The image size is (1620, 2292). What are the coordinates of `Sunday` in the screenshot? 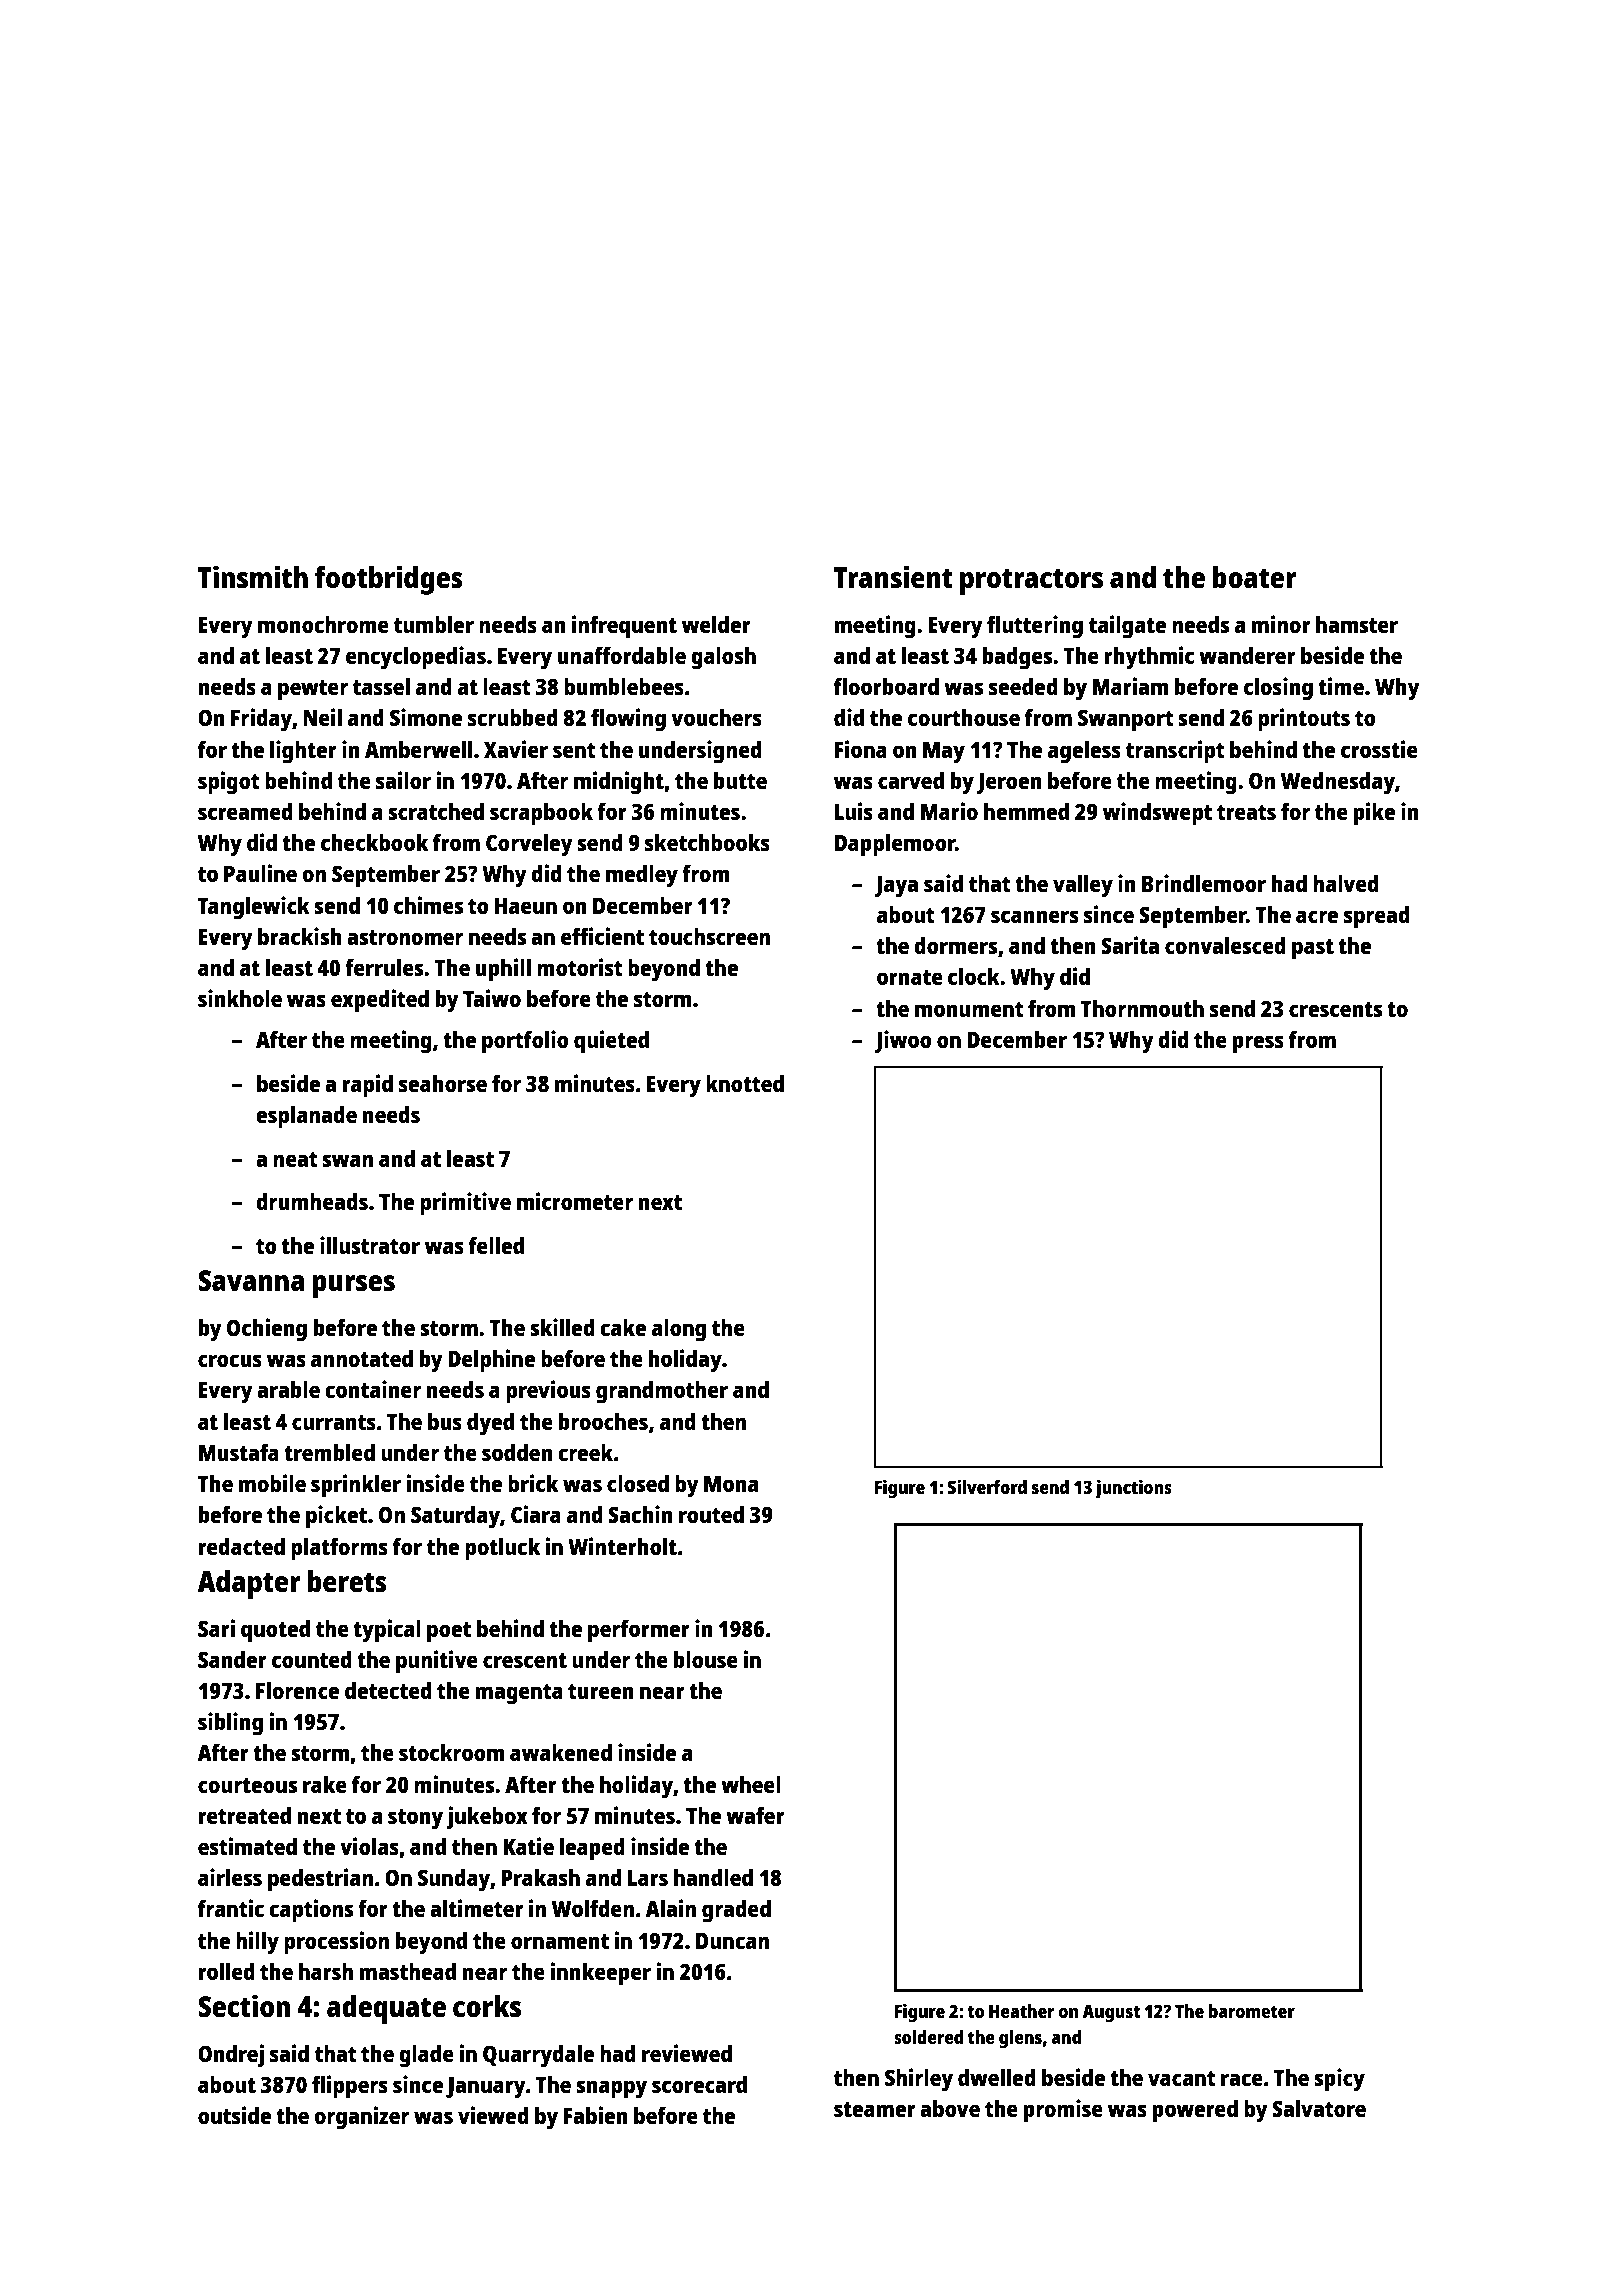 It's located at (454, 1880).
